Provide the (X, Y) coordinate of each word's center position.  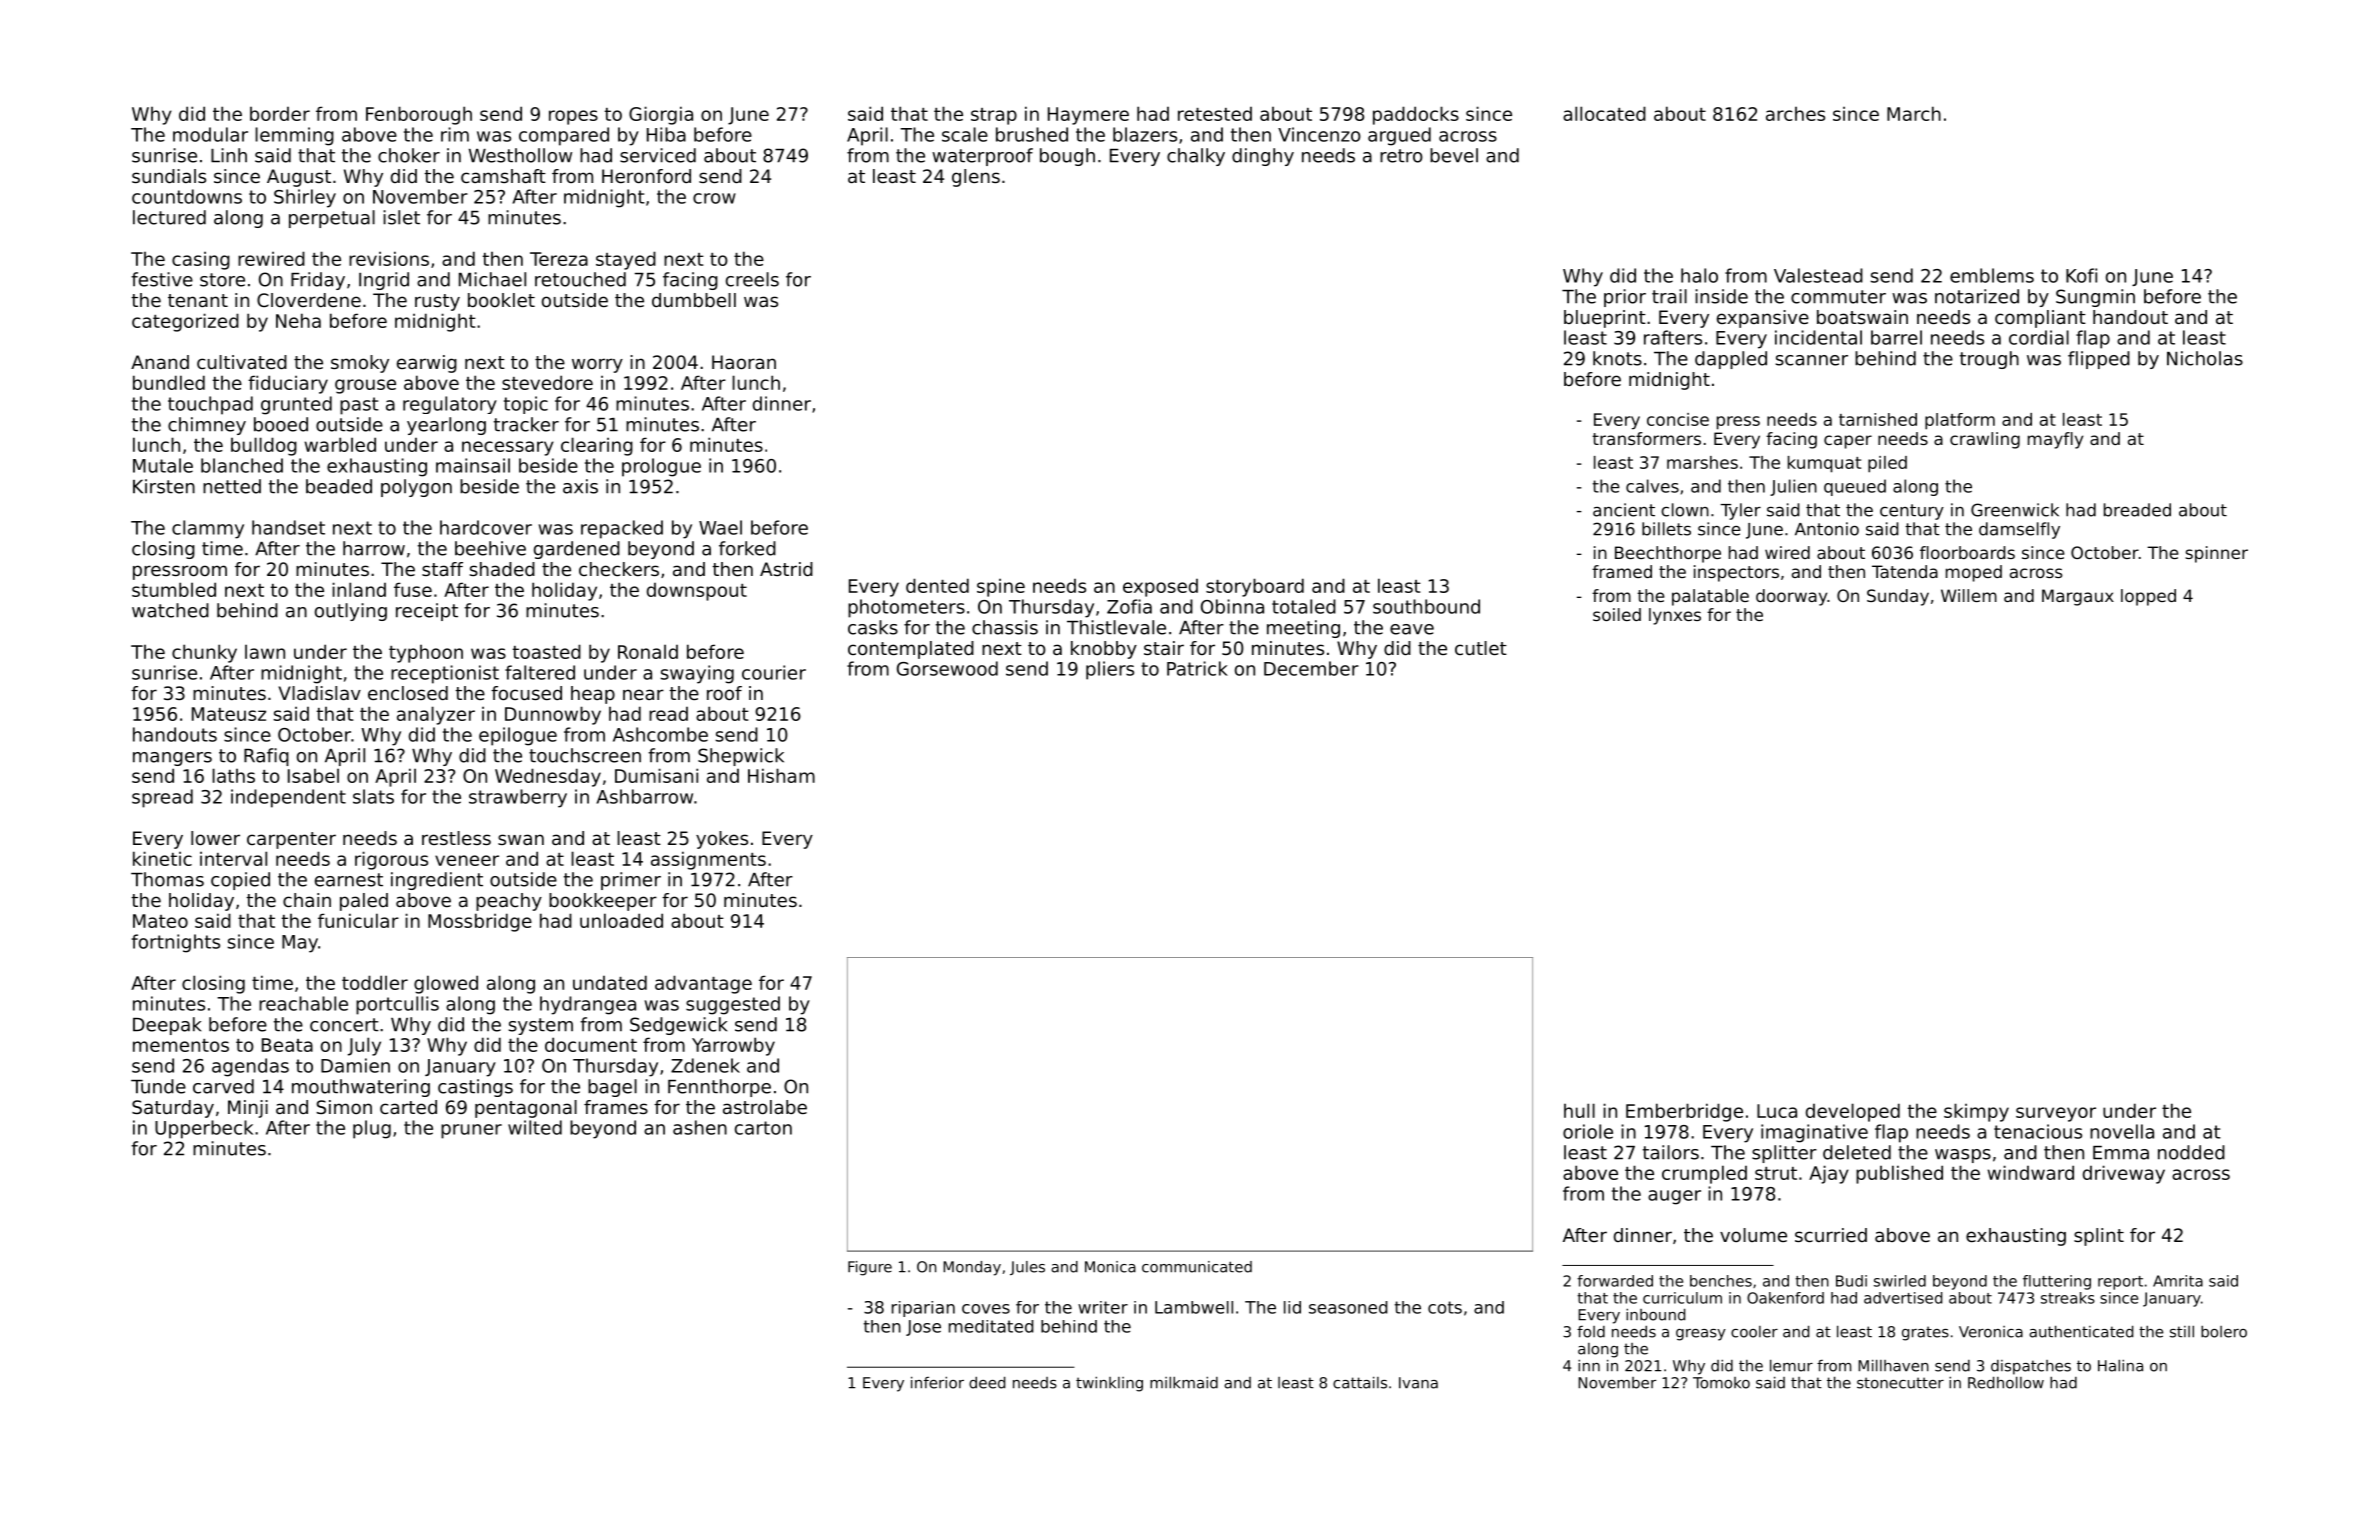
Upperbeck (204, 1129)
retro (1401, 156)
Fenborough (419, 115)
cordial (2039, 337)
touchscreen (585, 755)
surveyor (2056, 1114)
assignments (708, 860)
